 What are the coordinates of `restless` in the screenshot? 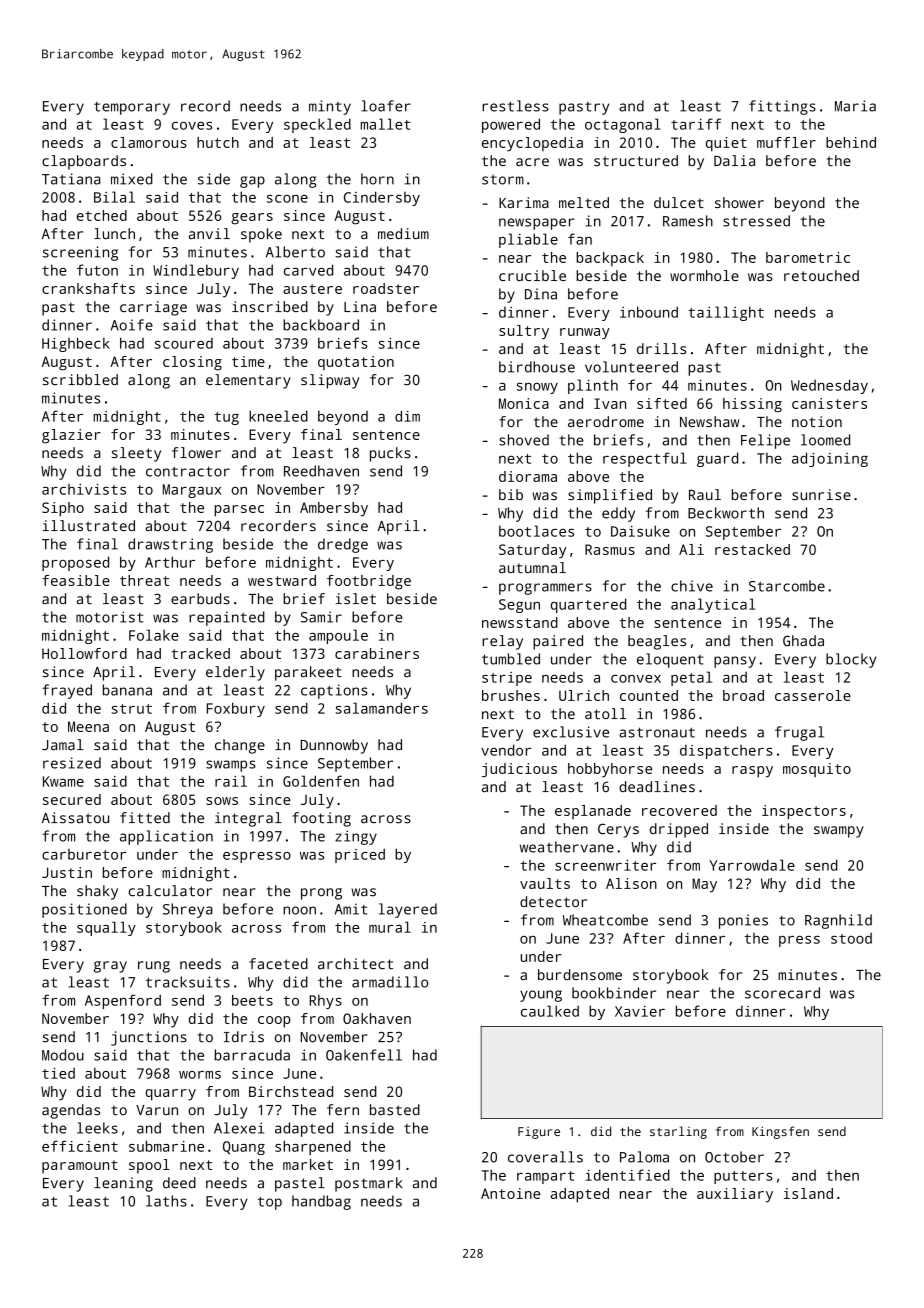 It's located at (515, 106).
